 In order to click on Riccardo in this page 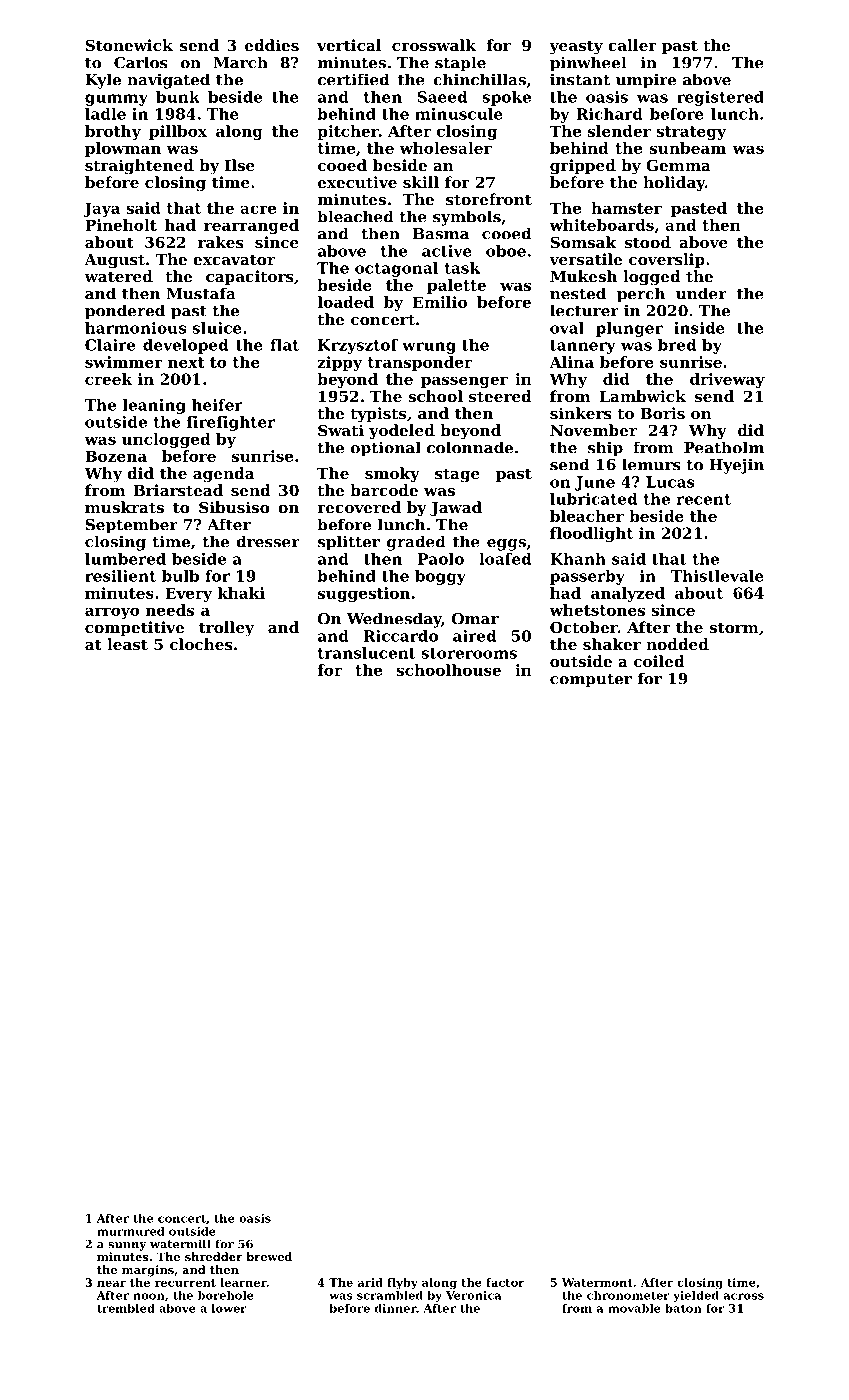, I will do `click(400, 636)`.
